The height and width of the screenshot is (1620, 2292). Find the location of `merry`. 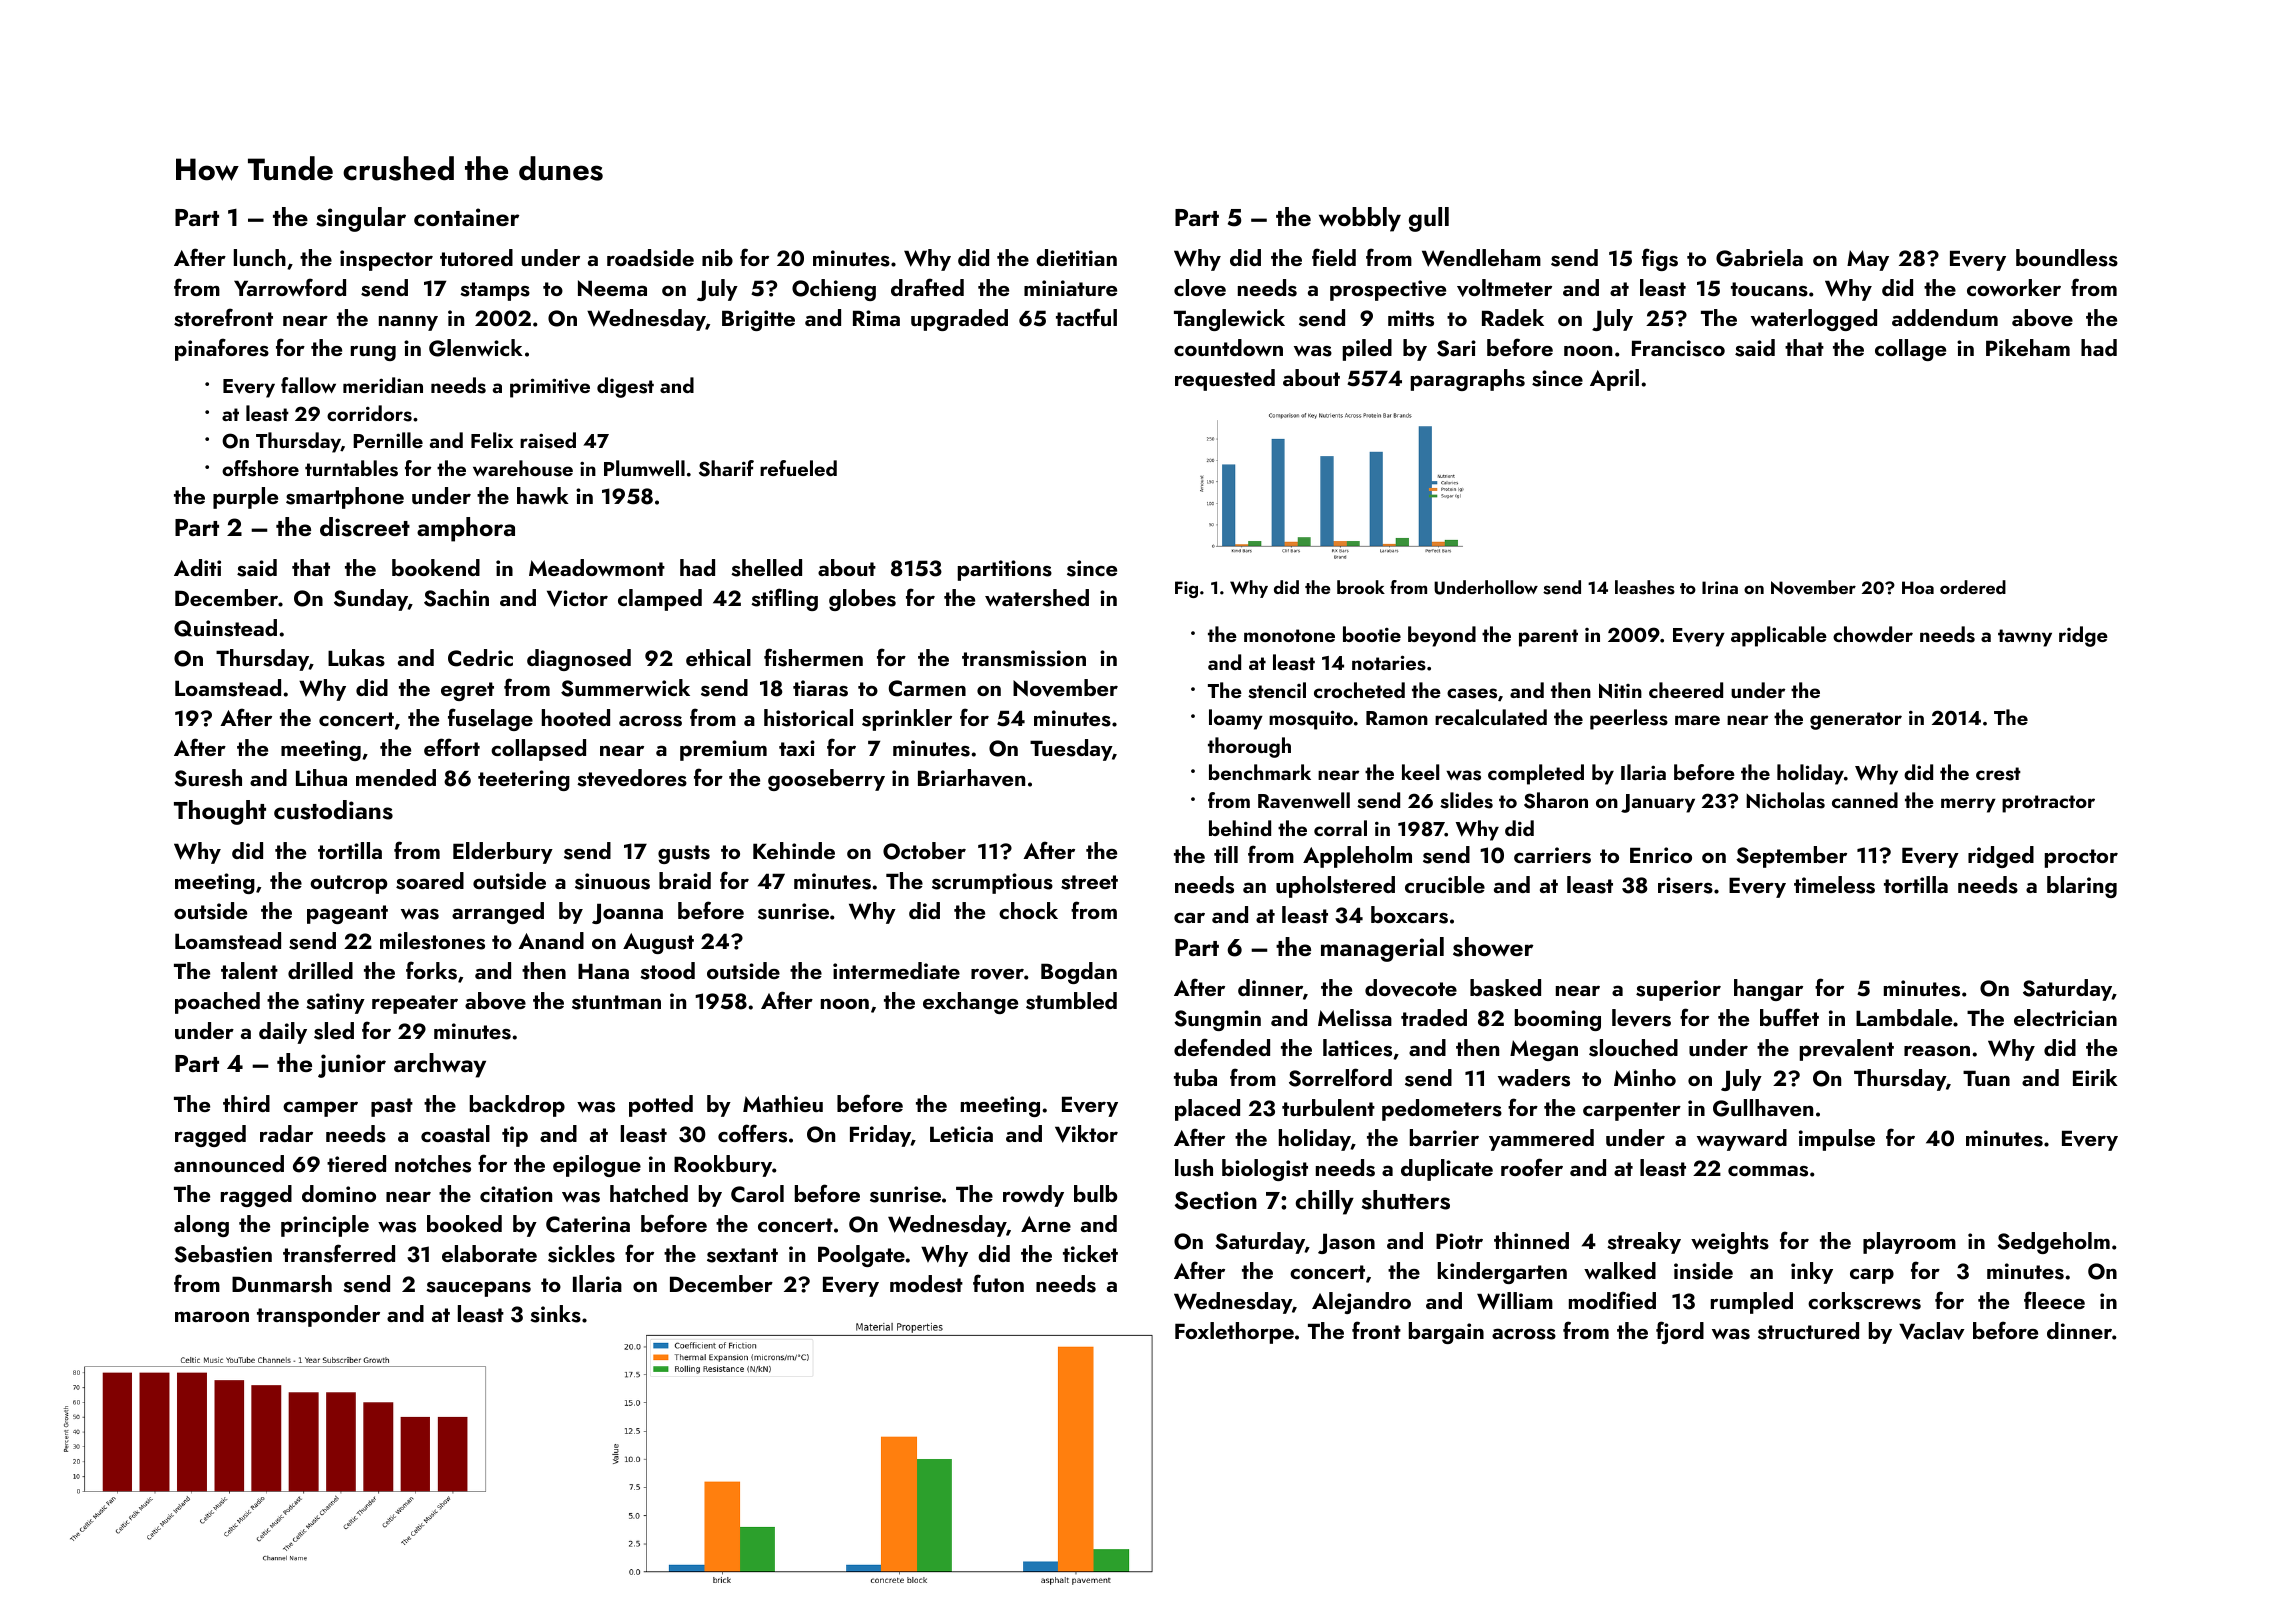

merry is located at coordinates (1968, 805).
